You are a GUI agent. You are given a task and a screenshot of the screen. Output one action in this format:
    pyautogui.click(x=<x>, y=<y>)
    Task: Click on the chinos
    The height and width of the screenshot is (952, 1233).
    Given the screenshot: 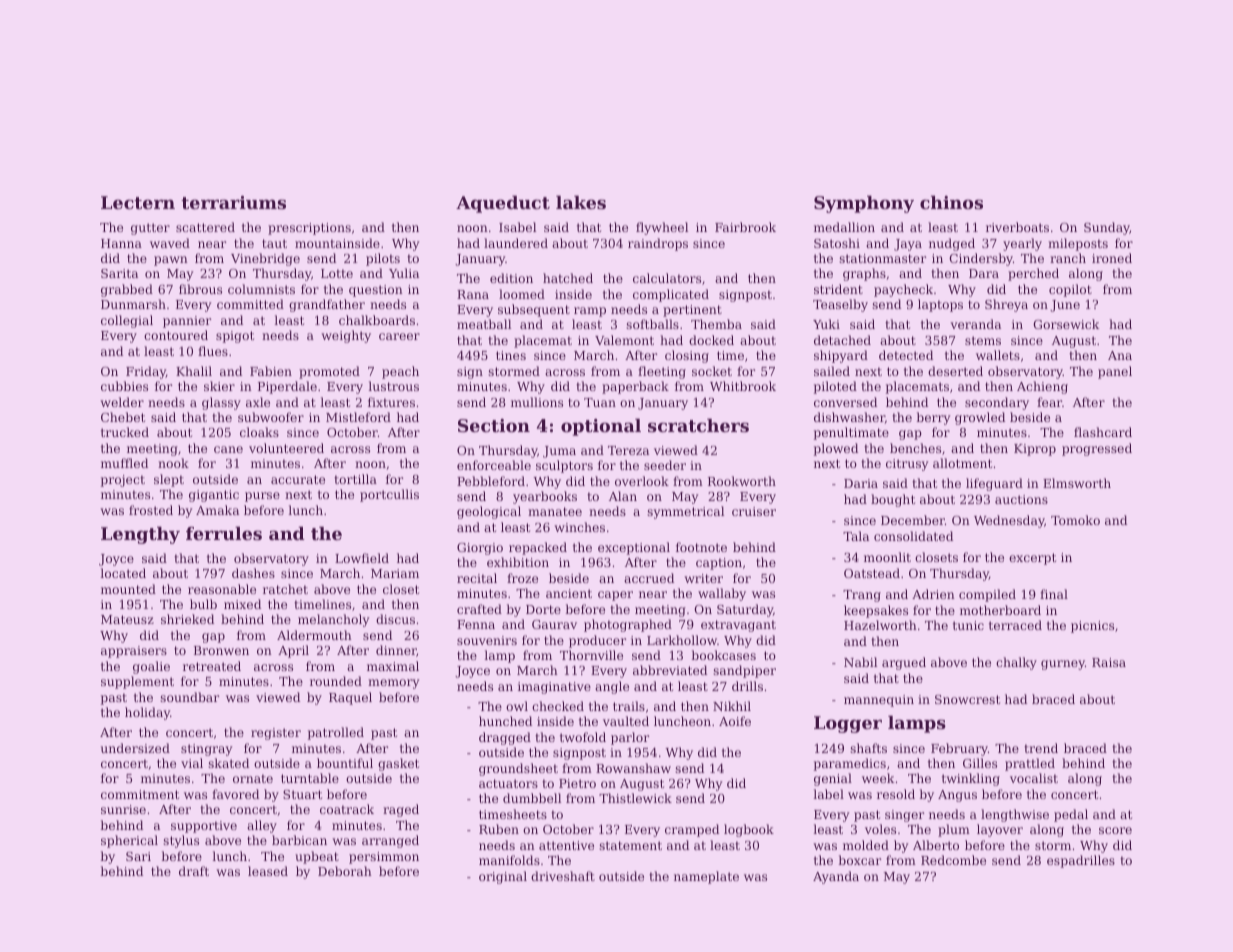 What is the action you would take?
    pyautogui.click(x=951, y=202)
